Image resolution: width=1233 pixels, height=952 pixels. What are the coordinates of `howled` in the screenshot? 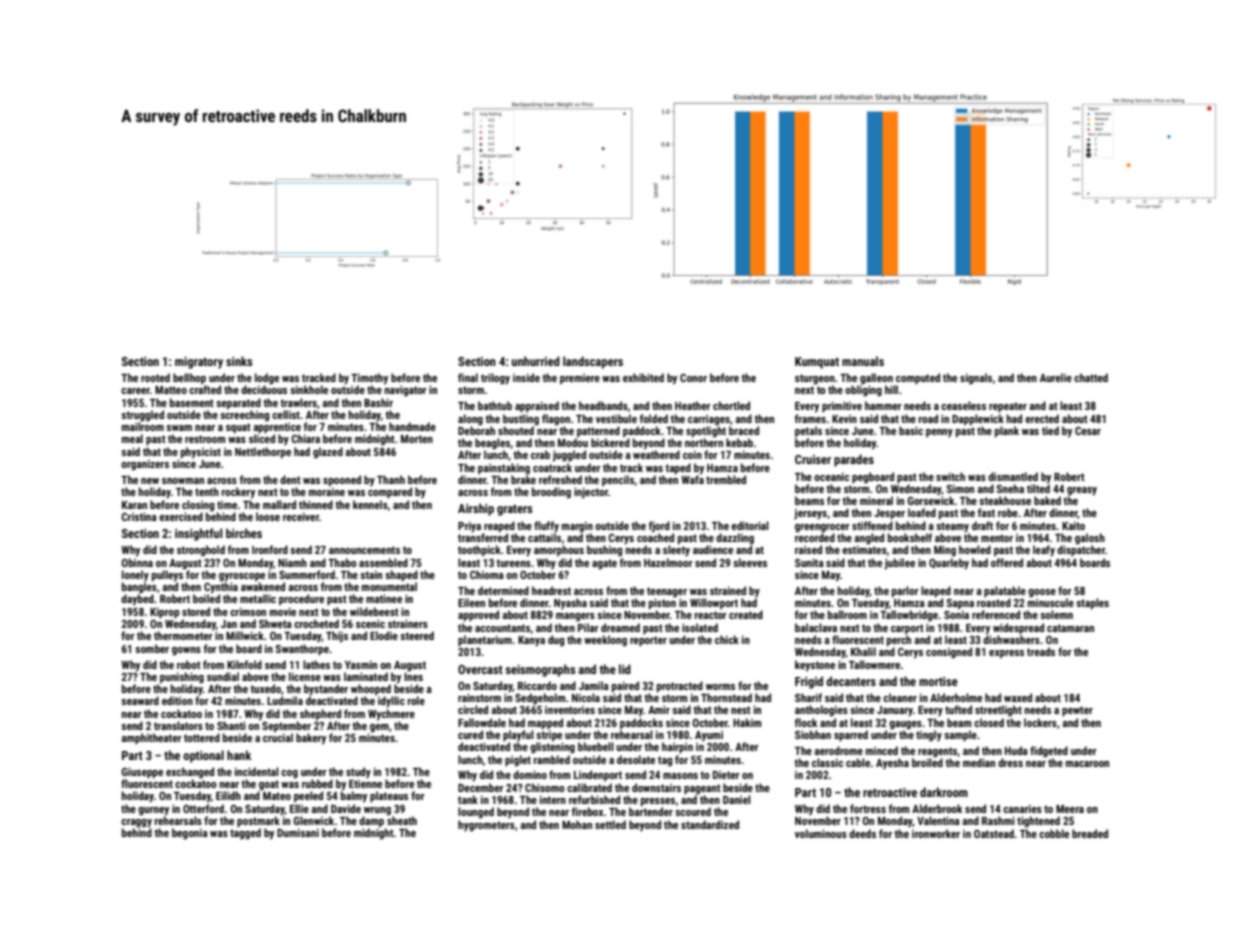 It's located at (975, 549).
